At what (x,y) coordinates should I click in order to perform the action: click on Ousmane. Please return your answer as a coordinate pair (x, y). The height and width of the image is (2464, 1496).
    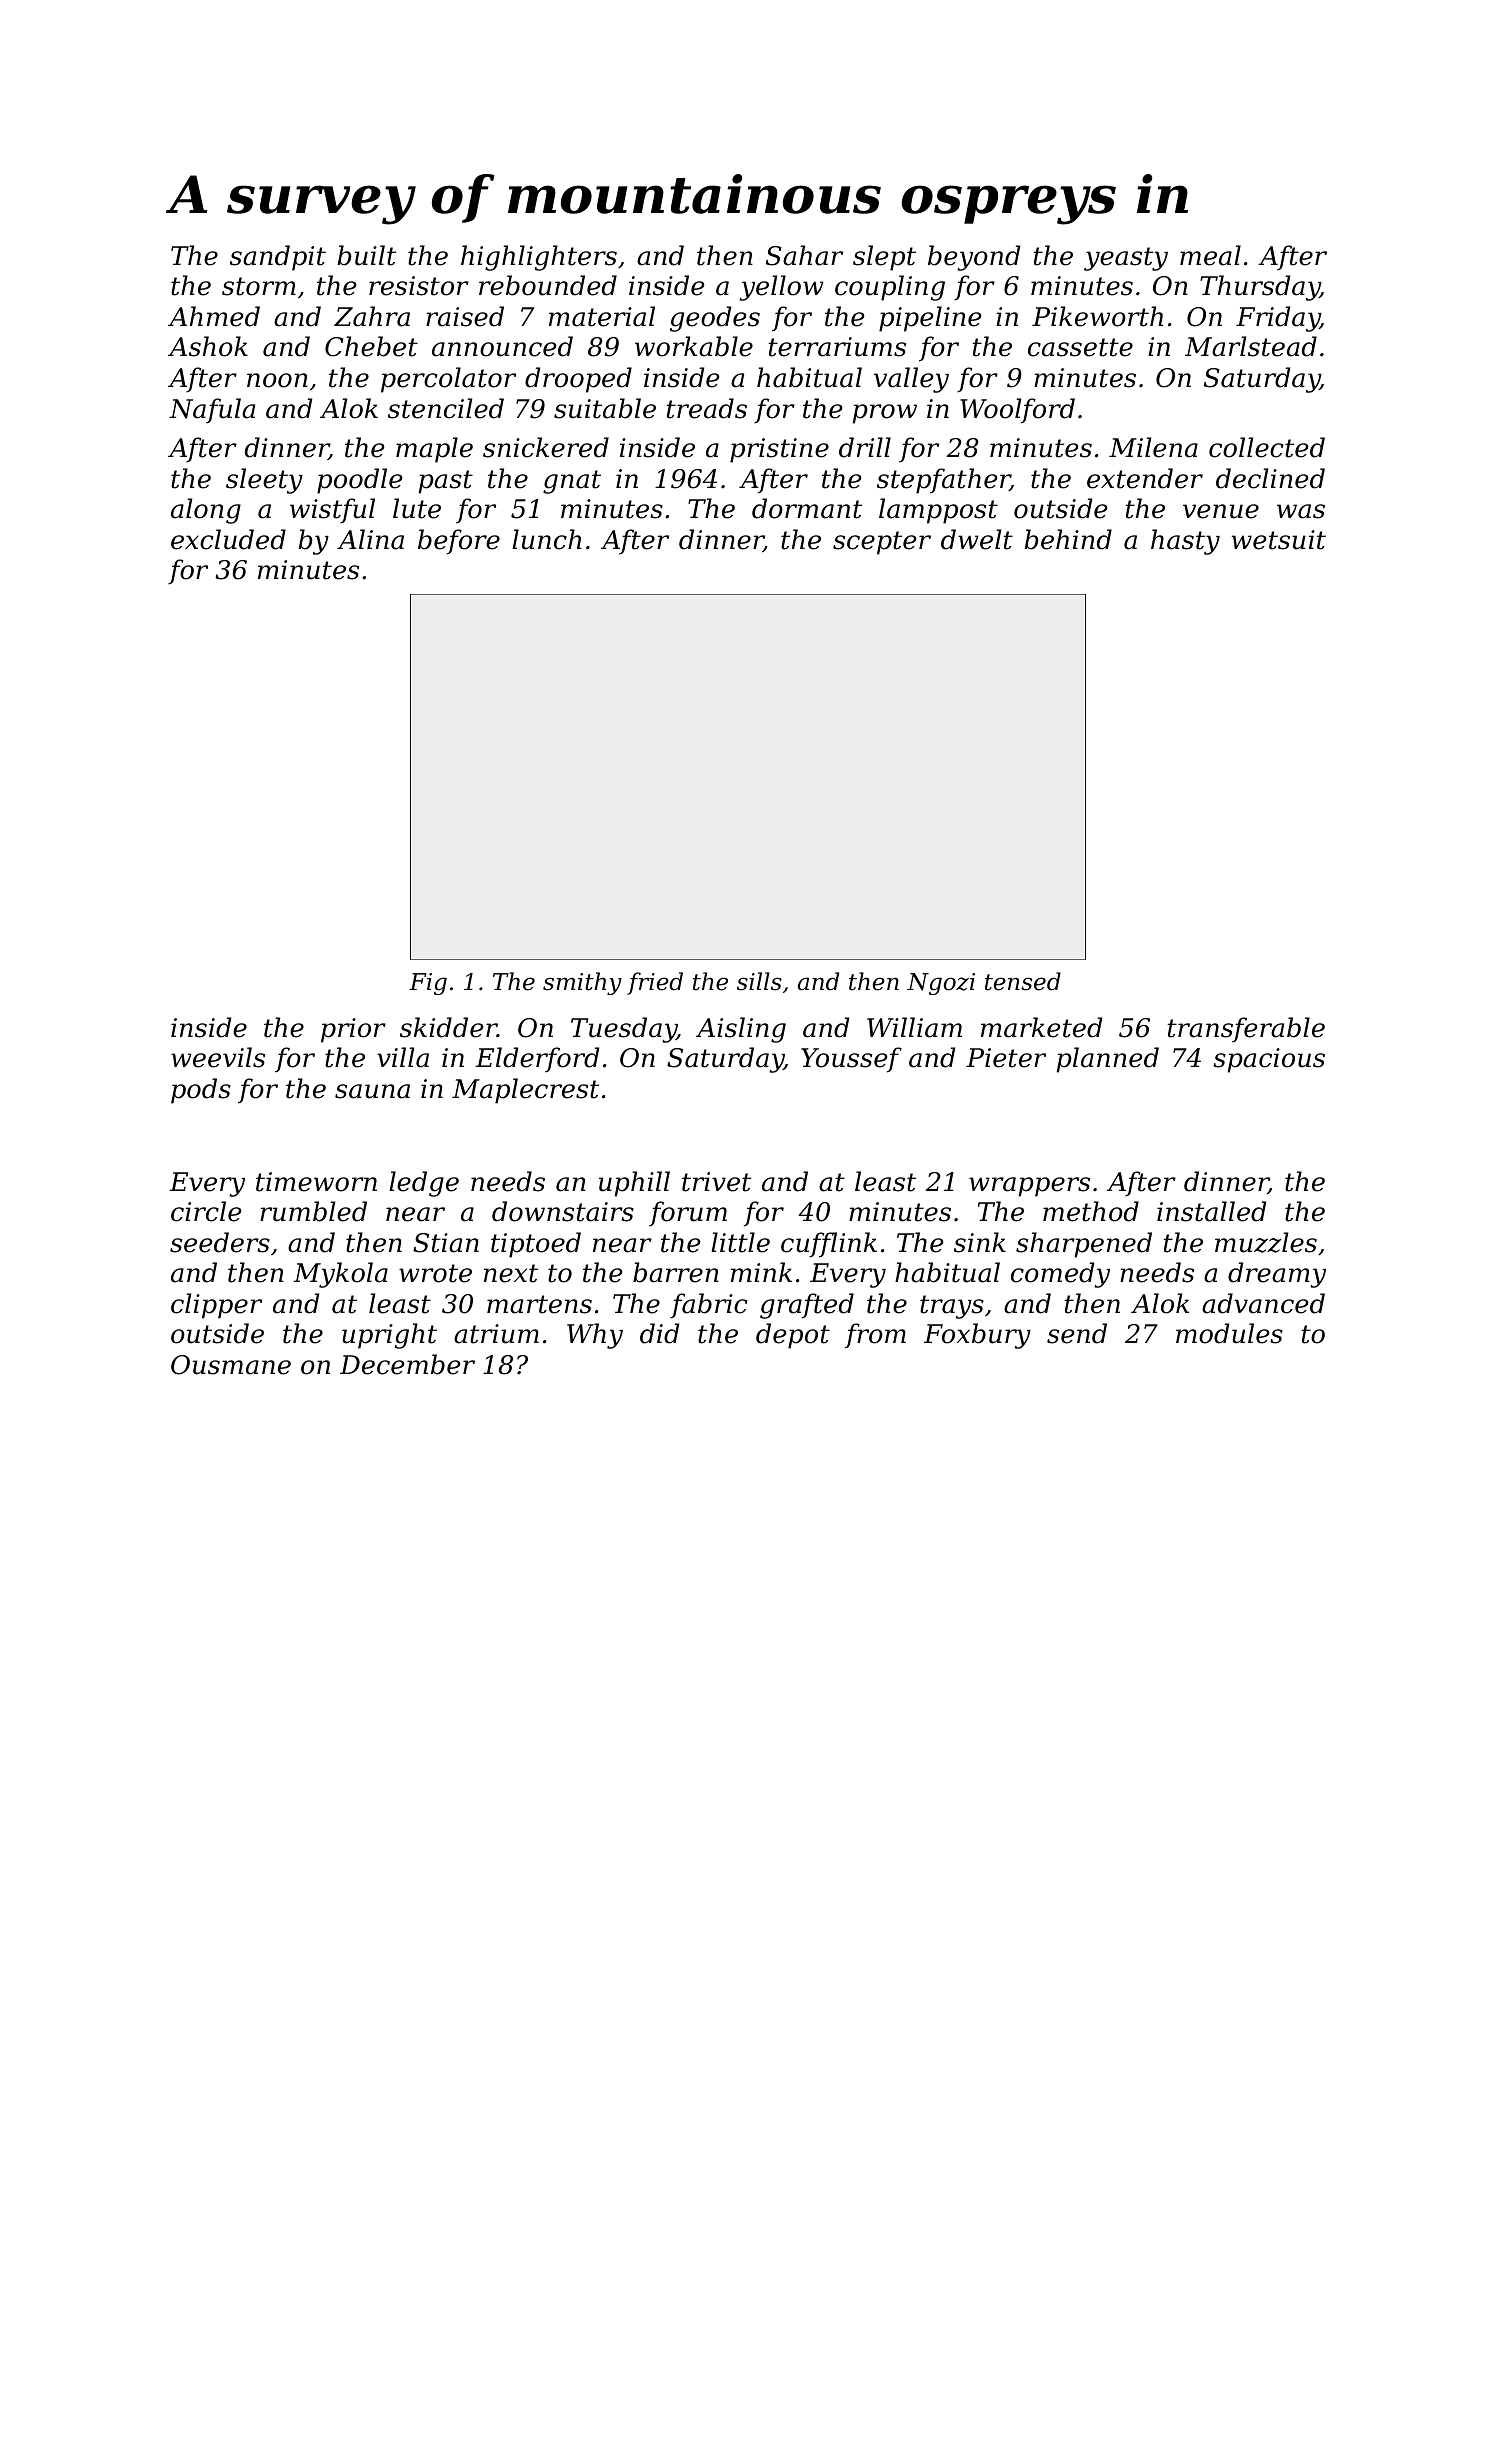
    Looking at the image, I should click on (231, 1365).
